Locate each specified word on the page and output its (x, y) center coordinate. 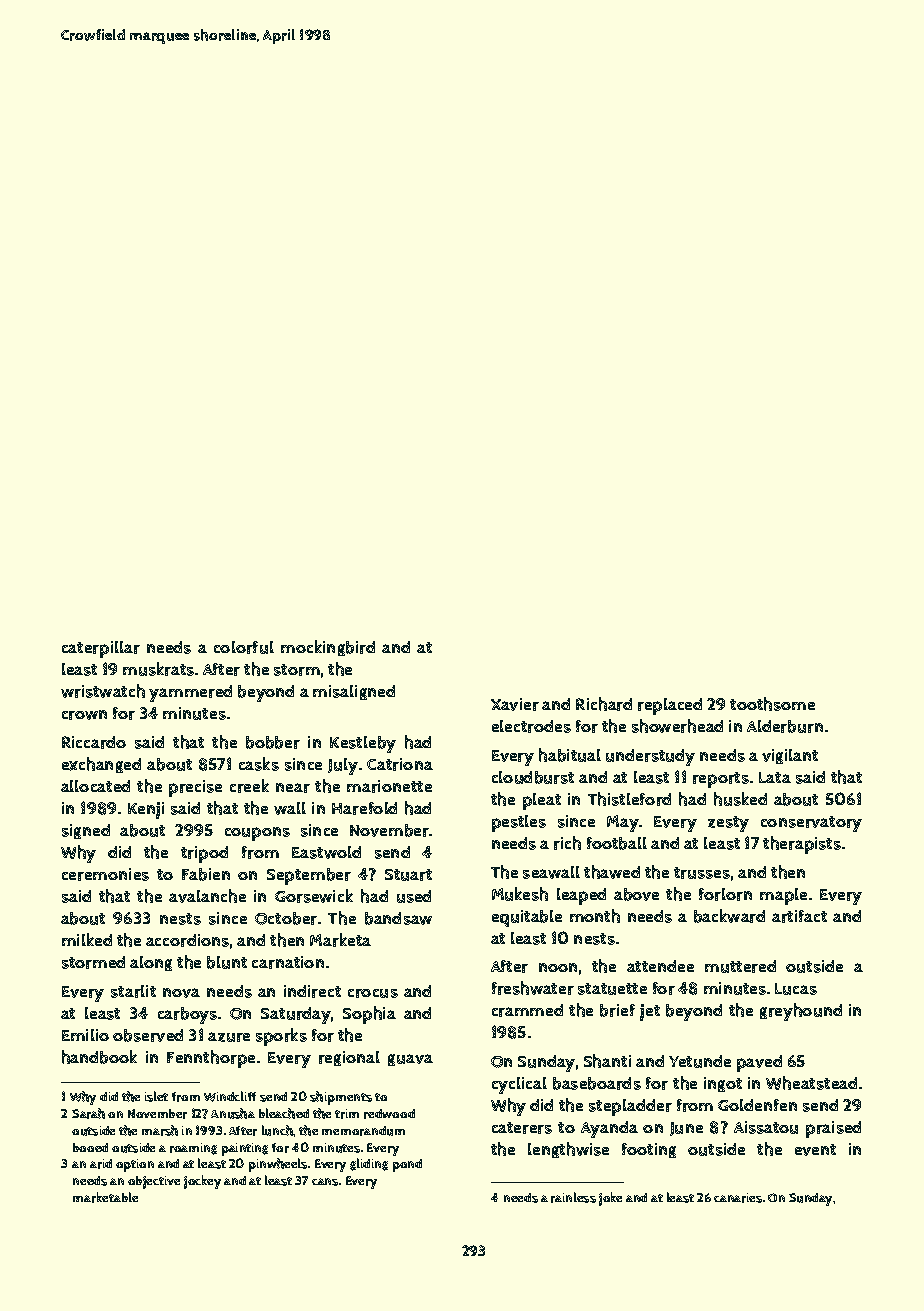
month (595, 916)
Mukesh (520, 894)
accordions (187, 940)
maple (783, 896)
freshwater (533, 988)
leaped (581, 896)
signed (86, 831)
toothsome (772, 704)
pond (407, 1165)
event (815, 1150)
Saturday (296, 1015)
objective (154, 1182)
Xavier (515, 704)
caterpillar (101, 649)
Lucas (796, 989)
